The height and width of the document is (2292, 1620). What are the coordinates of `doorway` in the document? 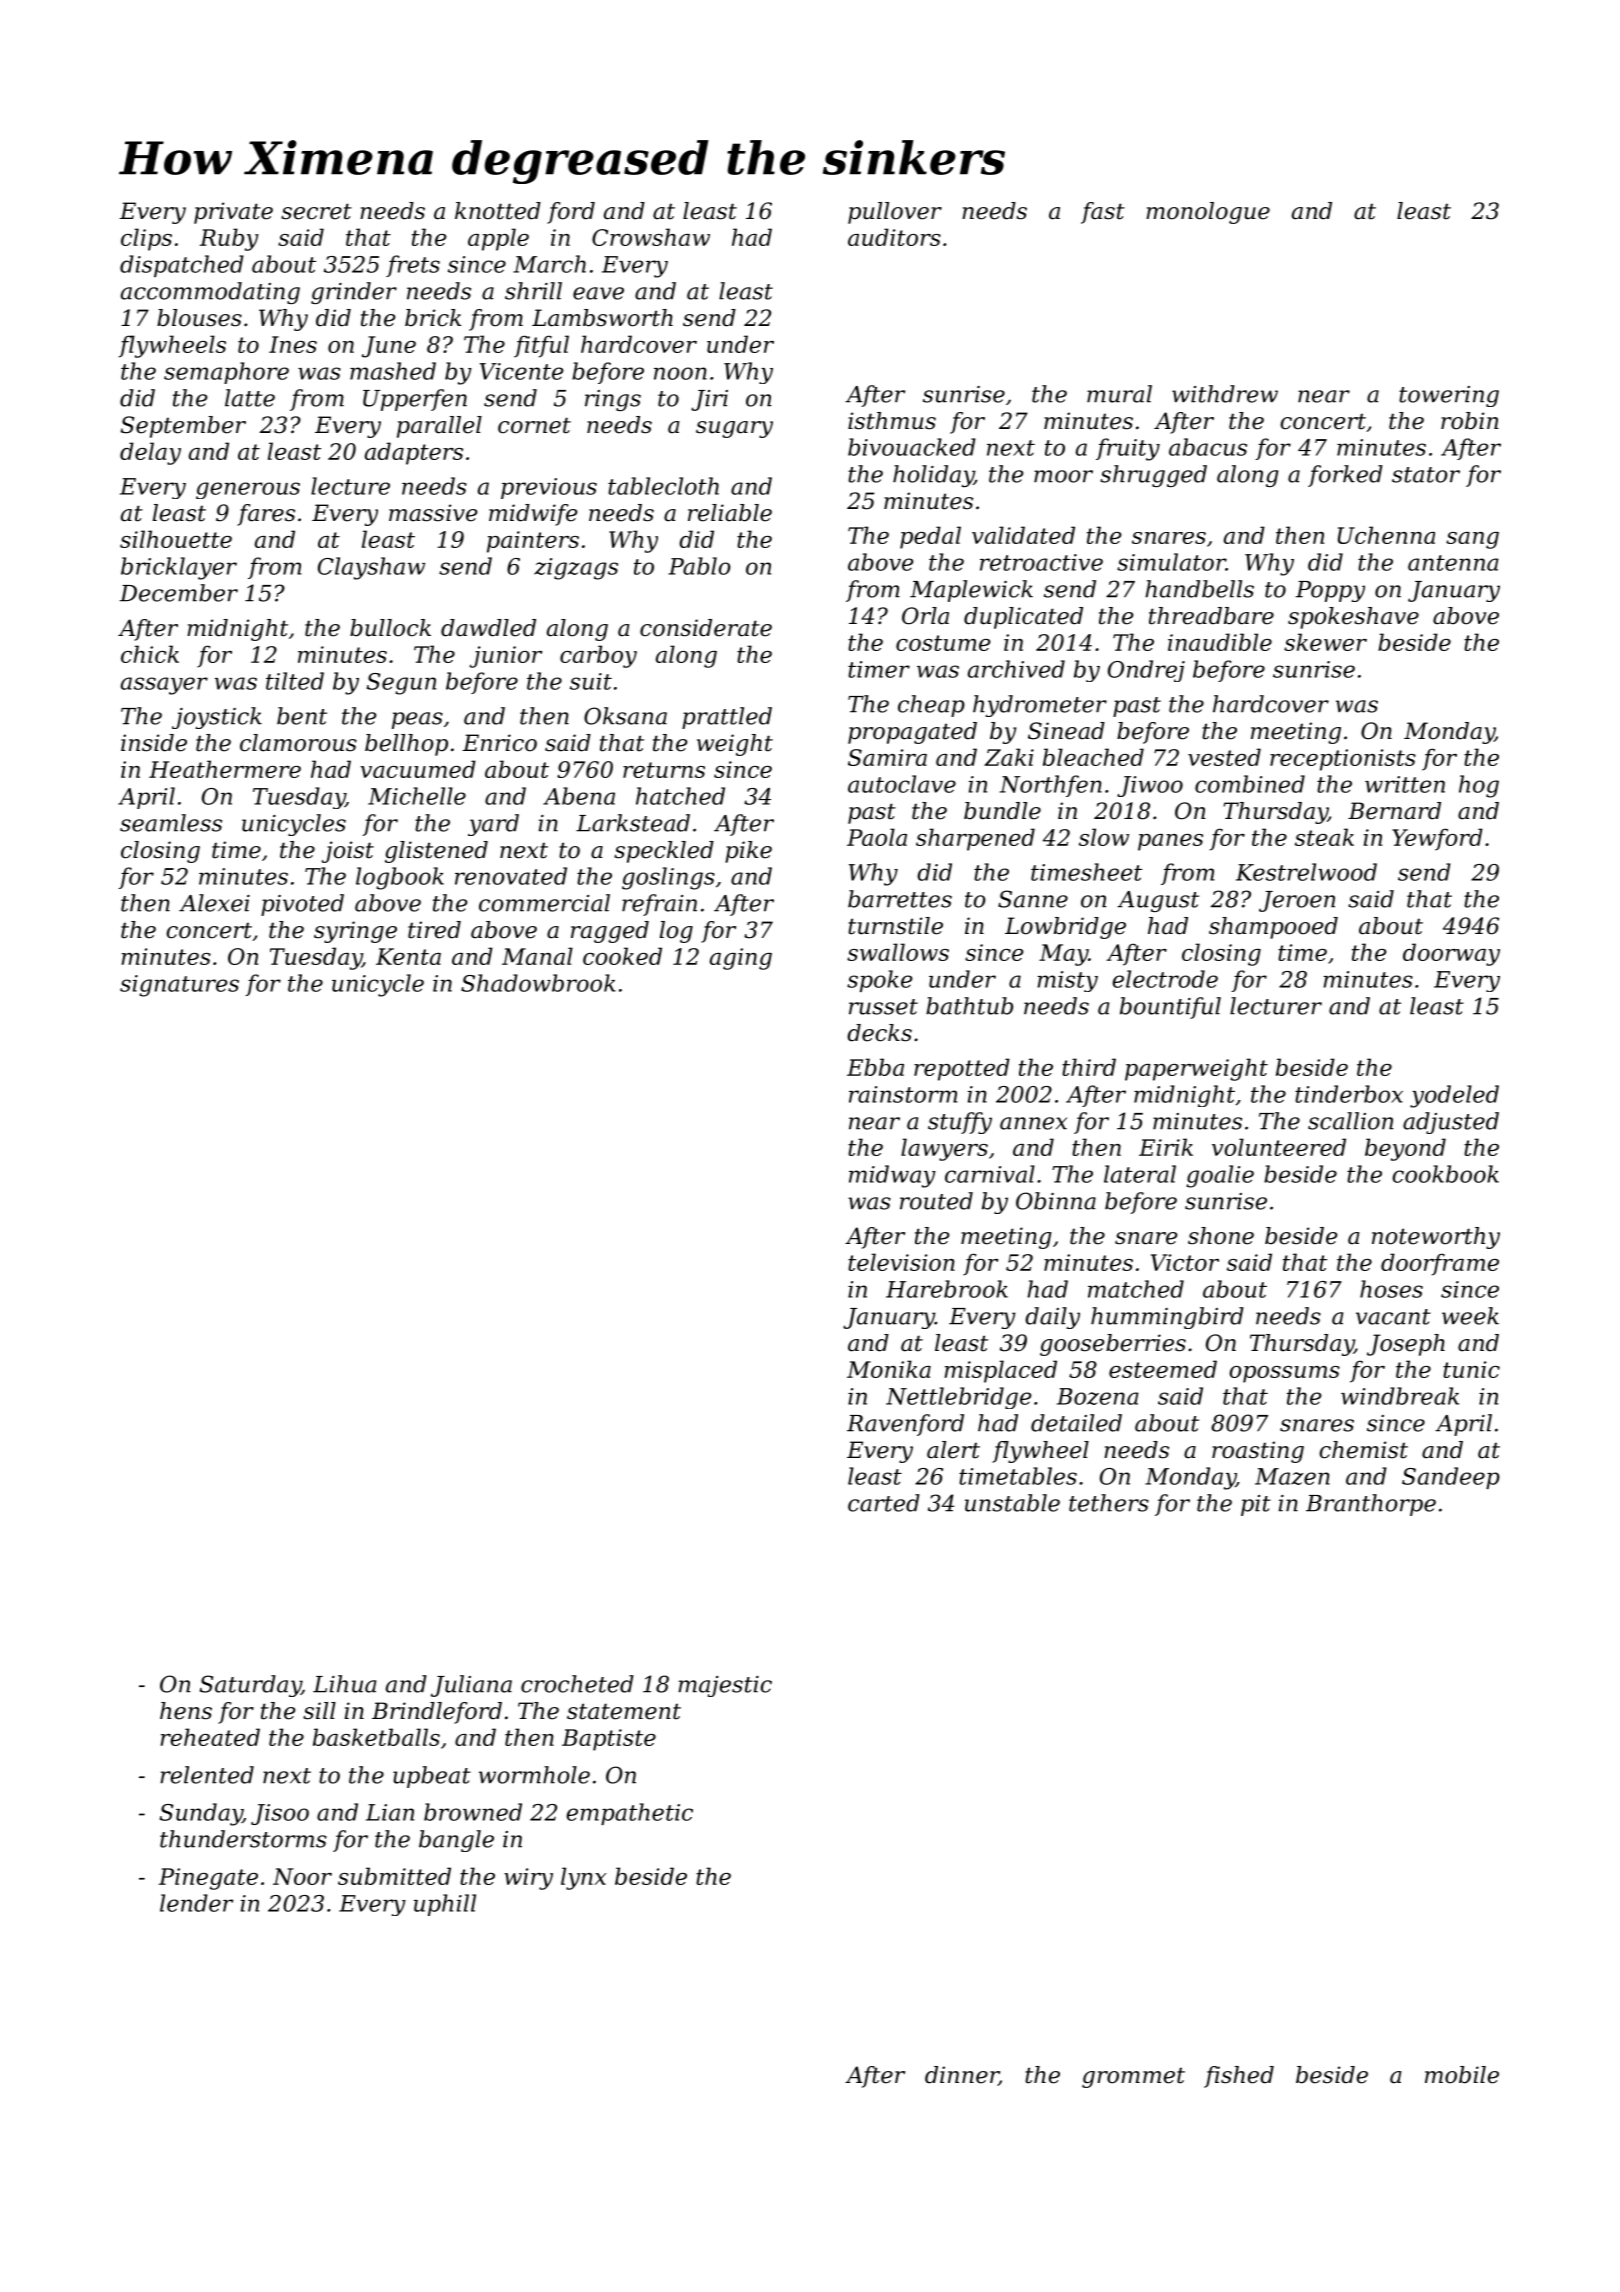 It's located at (1451, 954).
